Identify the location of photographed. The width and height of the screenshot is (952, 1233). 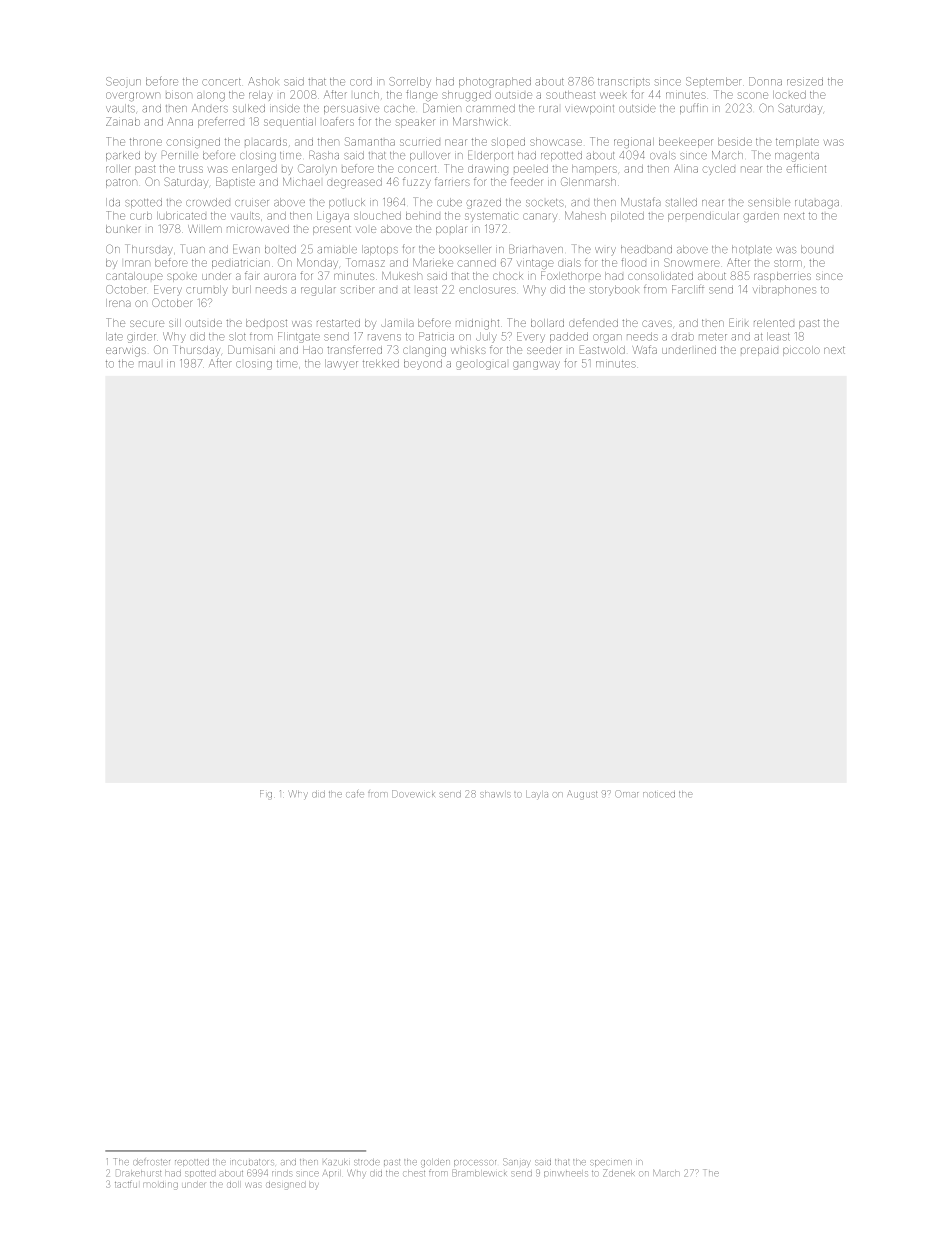
(495, 82).
